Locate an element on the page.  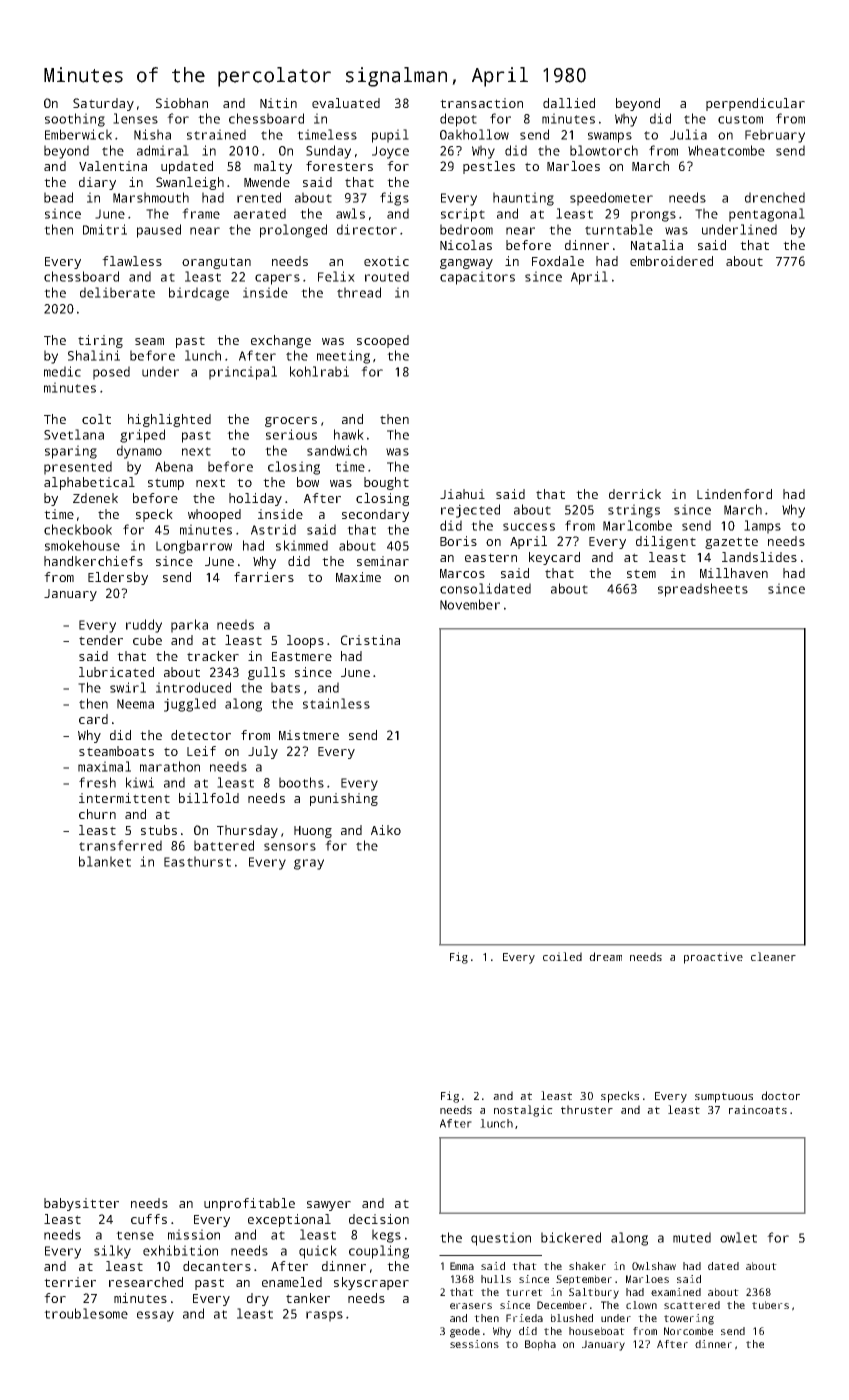
troublesome is located at coordinates (86, 1313).
